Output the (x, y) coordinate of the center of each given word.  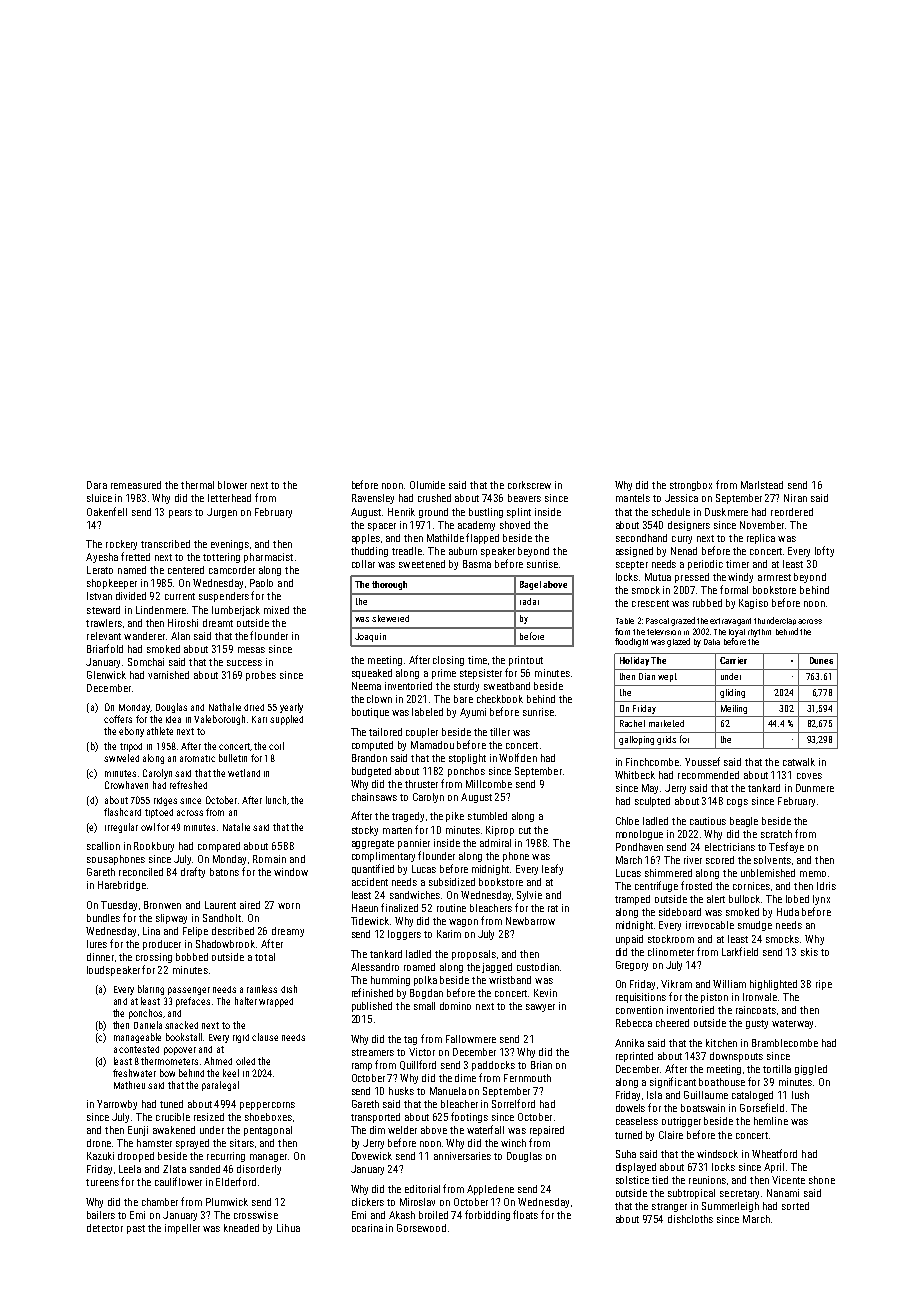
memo (813, 874)
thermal (197, 485)
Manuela (448, 1091)
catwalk (799, 762)
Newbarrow (530, 921)
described (233, 931)
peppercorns (267, 1106)
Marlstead (762, 485)
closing (448, 661)
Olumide (427, 485)
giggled (811, 1070)
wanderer (144, 636)
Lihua (288, 1228)
